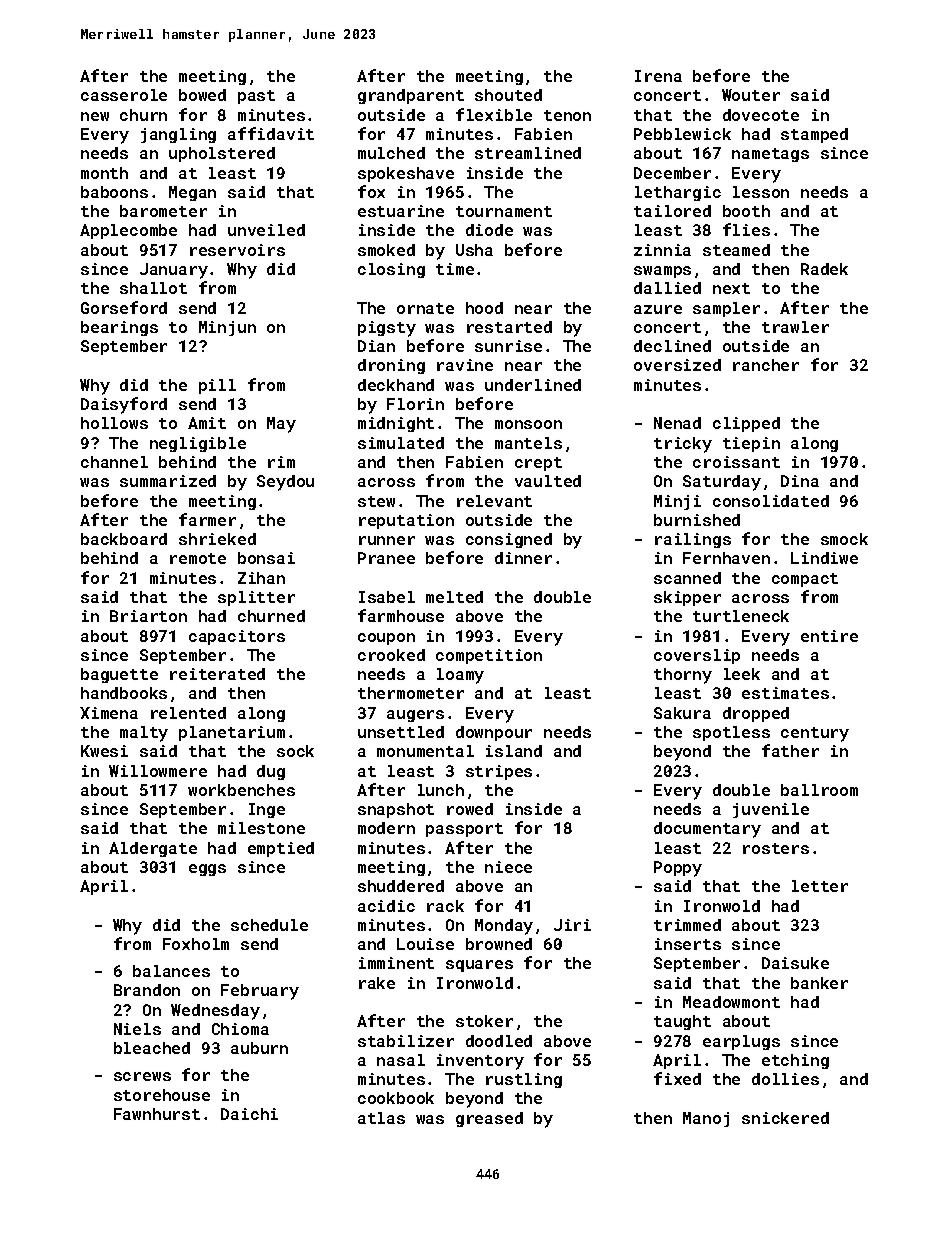 The image size is (952, 1233). What do you see at coordinates (824, 269) in the image?
I see `Radek` at bounding box center [824, 269].
